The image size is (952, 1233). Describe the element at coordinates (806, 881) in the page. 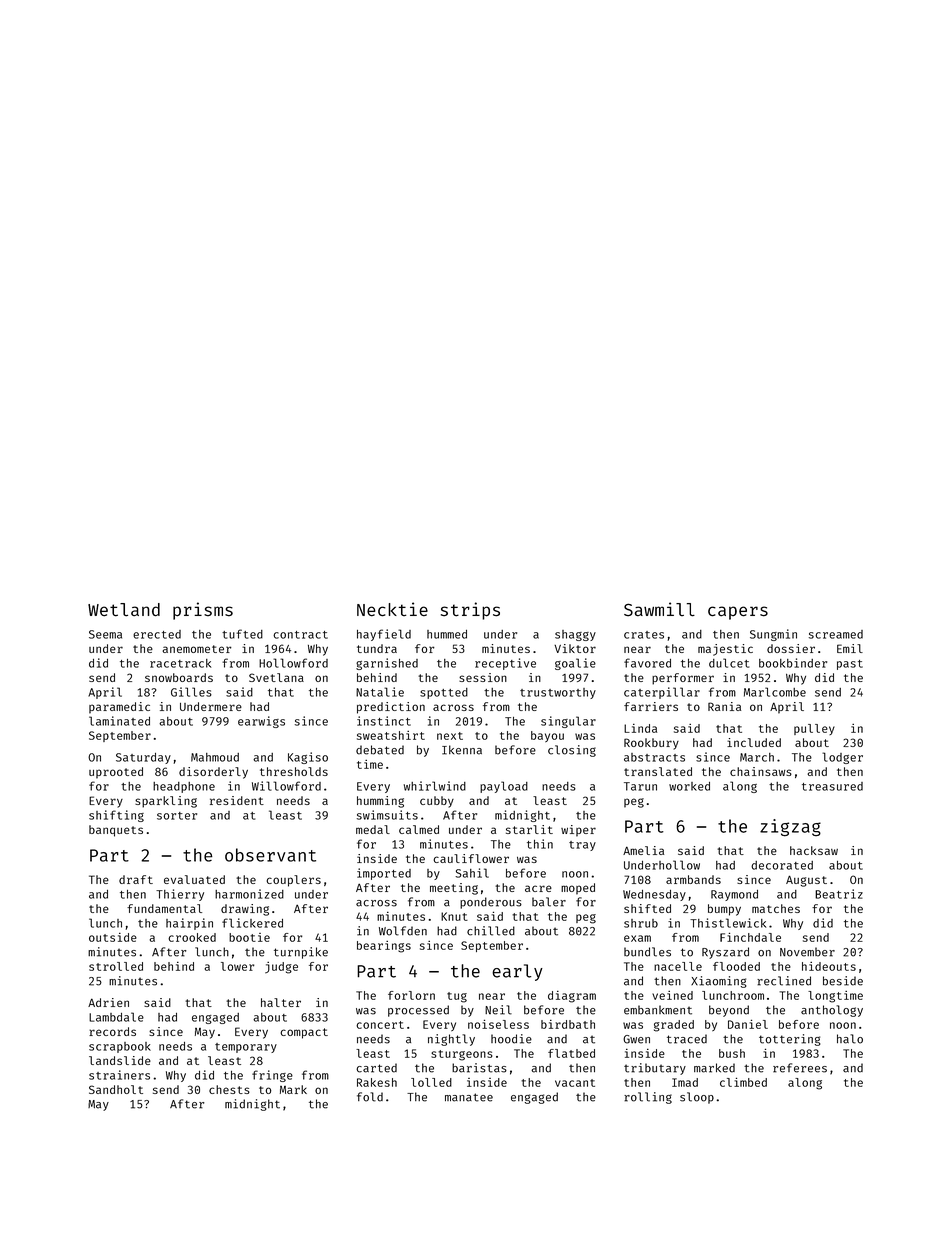

I see `August` at that location.
